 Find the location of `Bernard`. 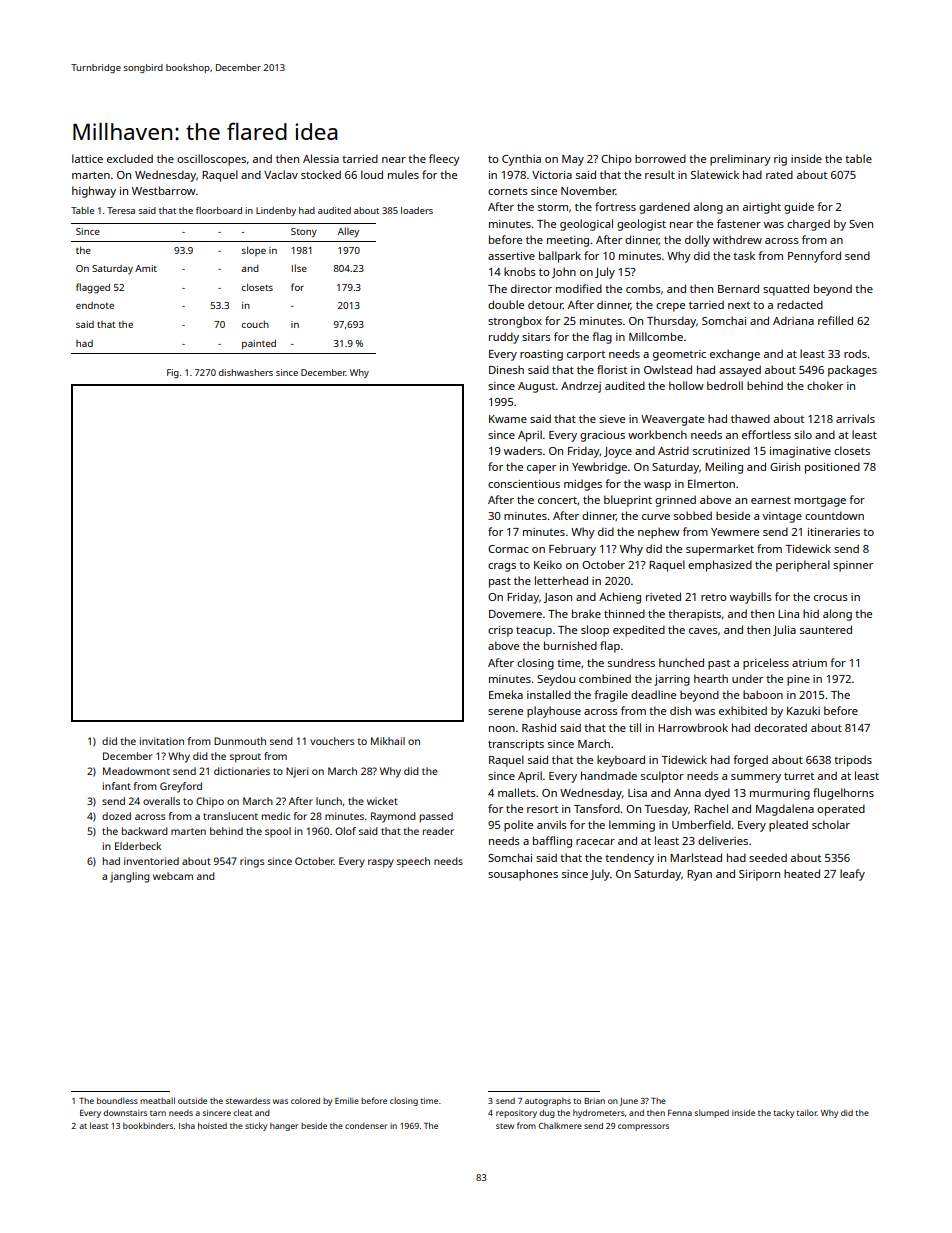

Bernard is located at coordinates (738, 288).
